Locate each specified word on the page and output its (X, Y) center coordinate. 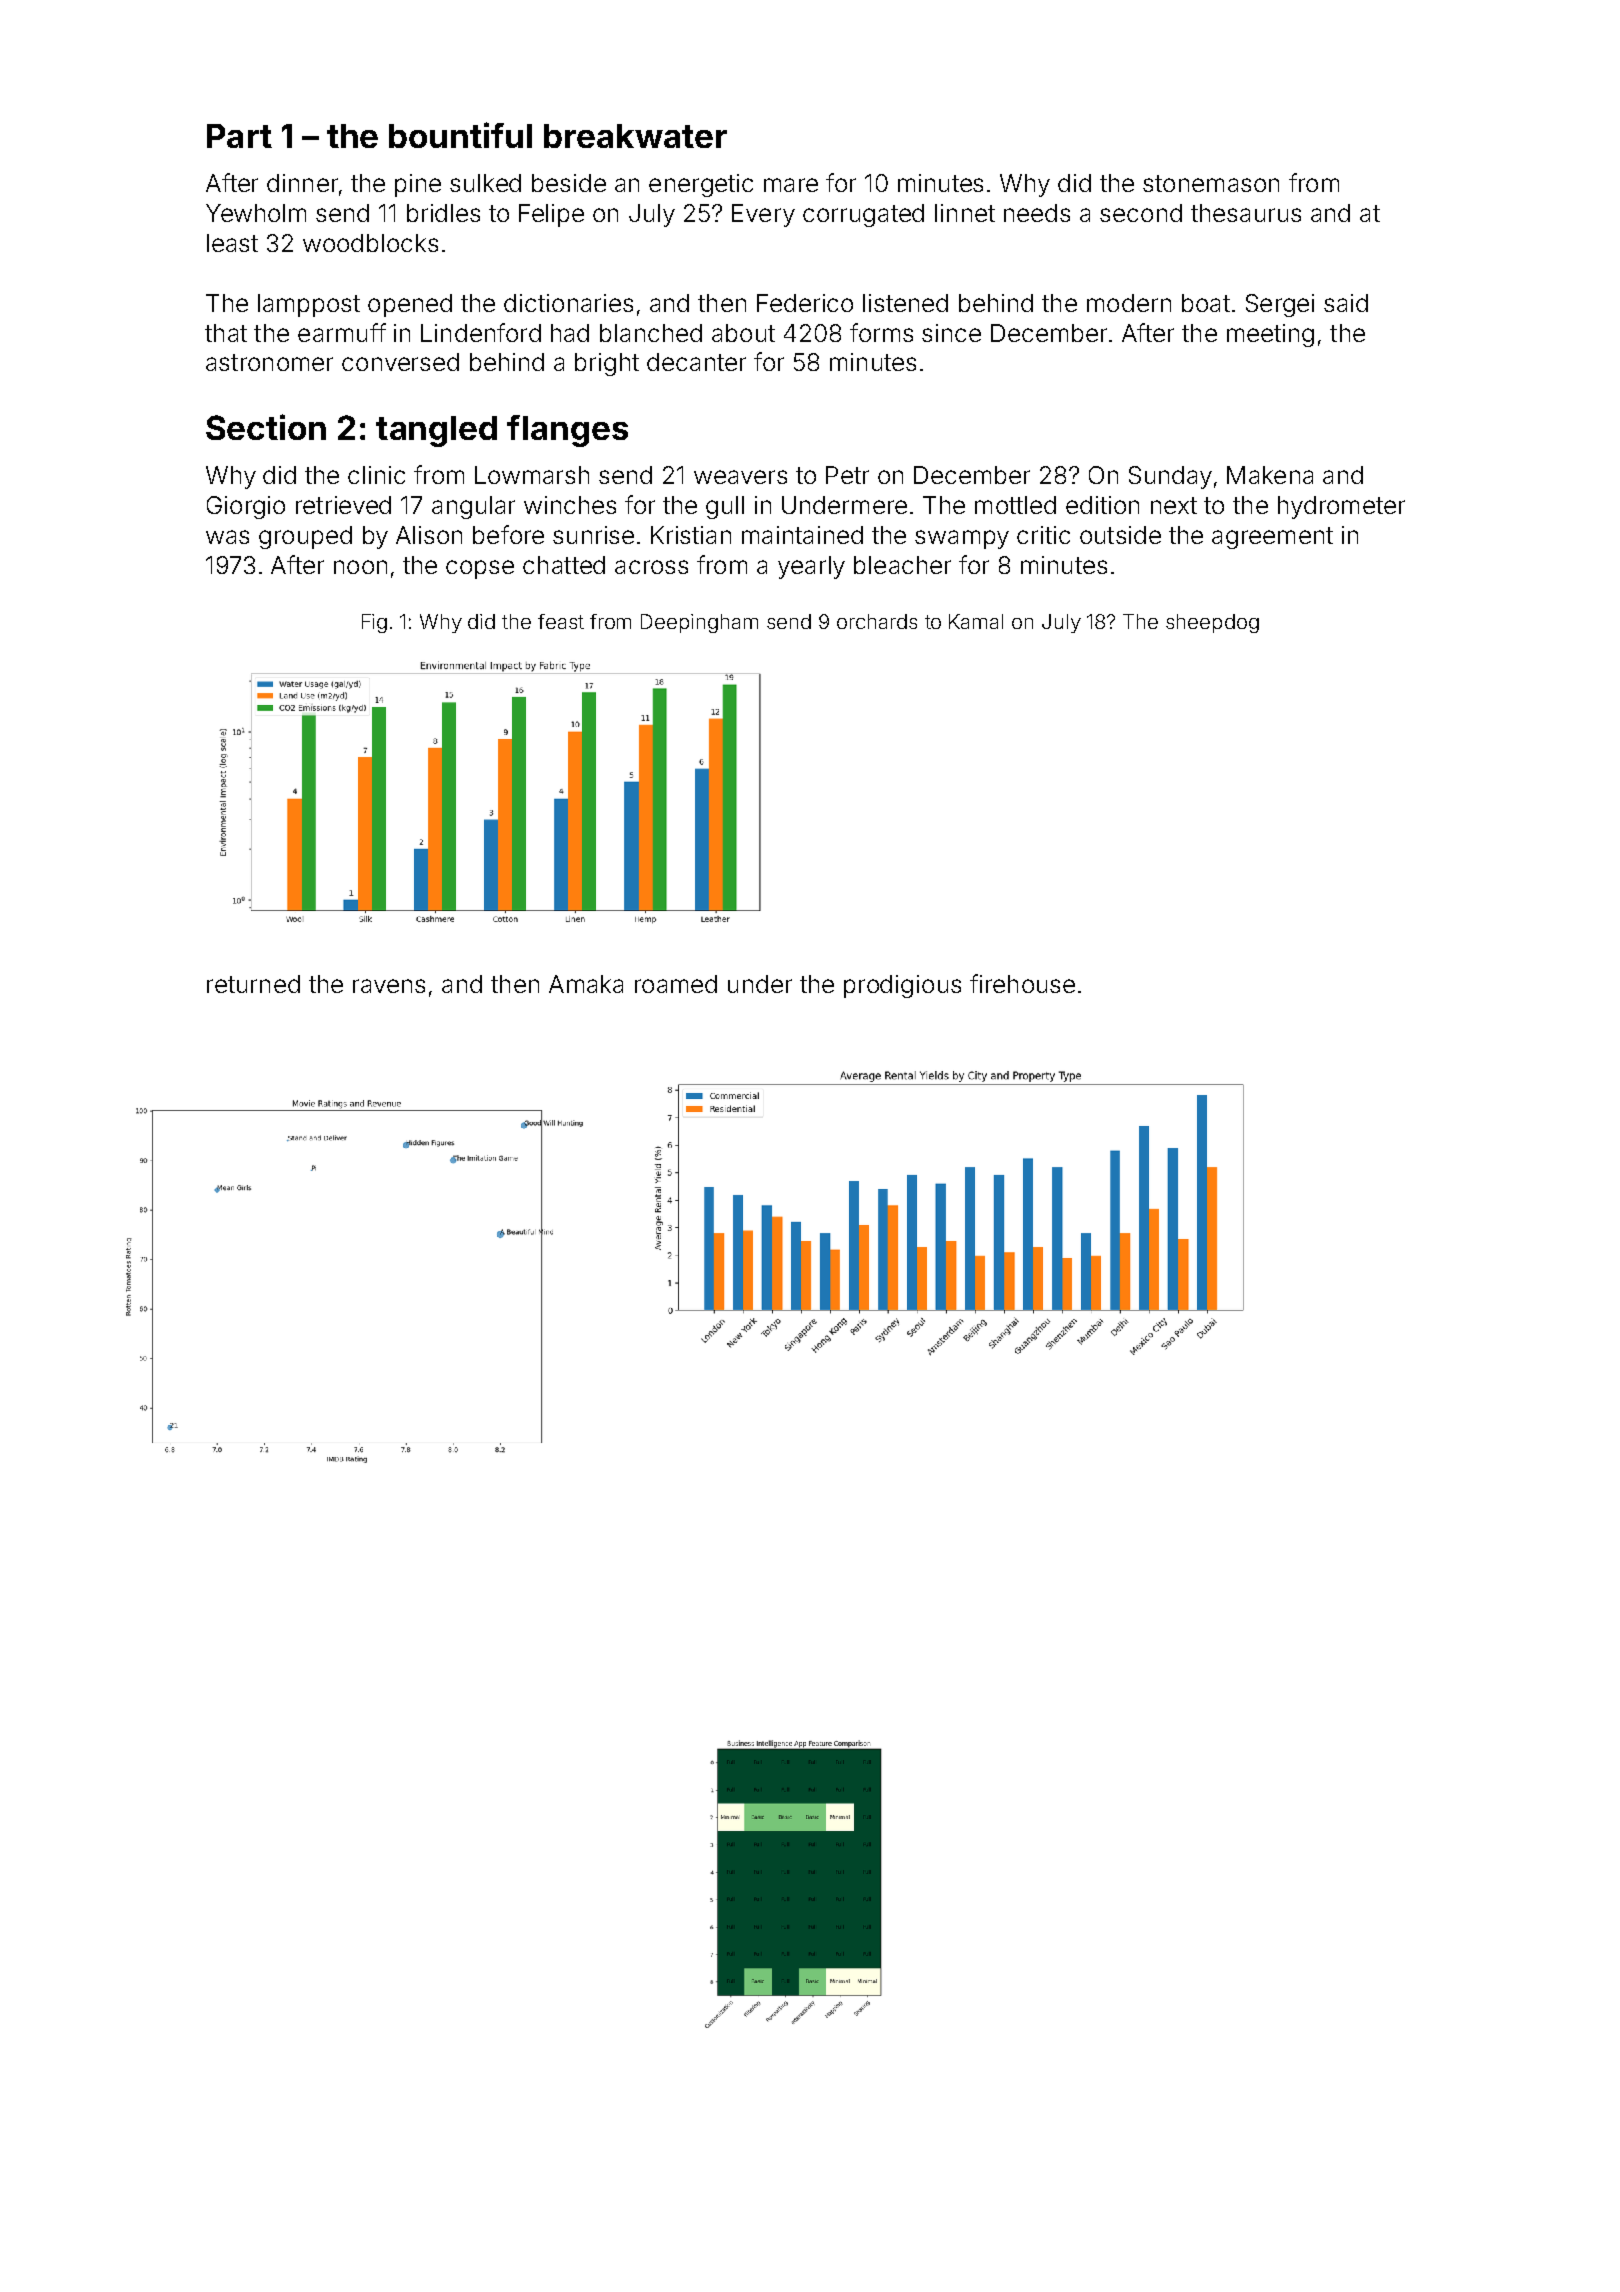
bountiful (460, 135)
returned (253, 984)
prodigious (902, 986)
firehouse (1022, 983)
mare (791, 185)
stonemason (1211, 183)
